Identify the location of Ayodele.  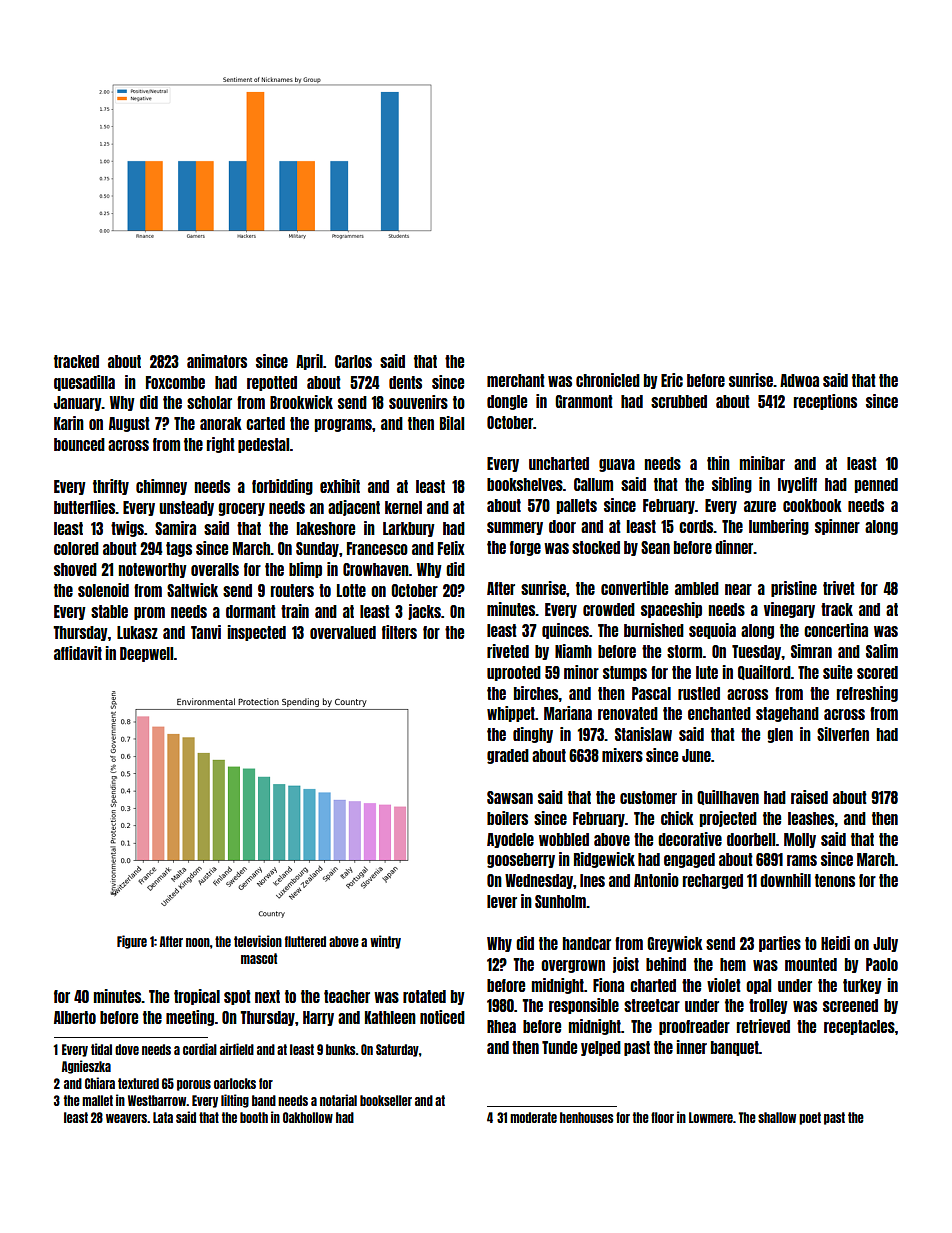
(510, 840).
